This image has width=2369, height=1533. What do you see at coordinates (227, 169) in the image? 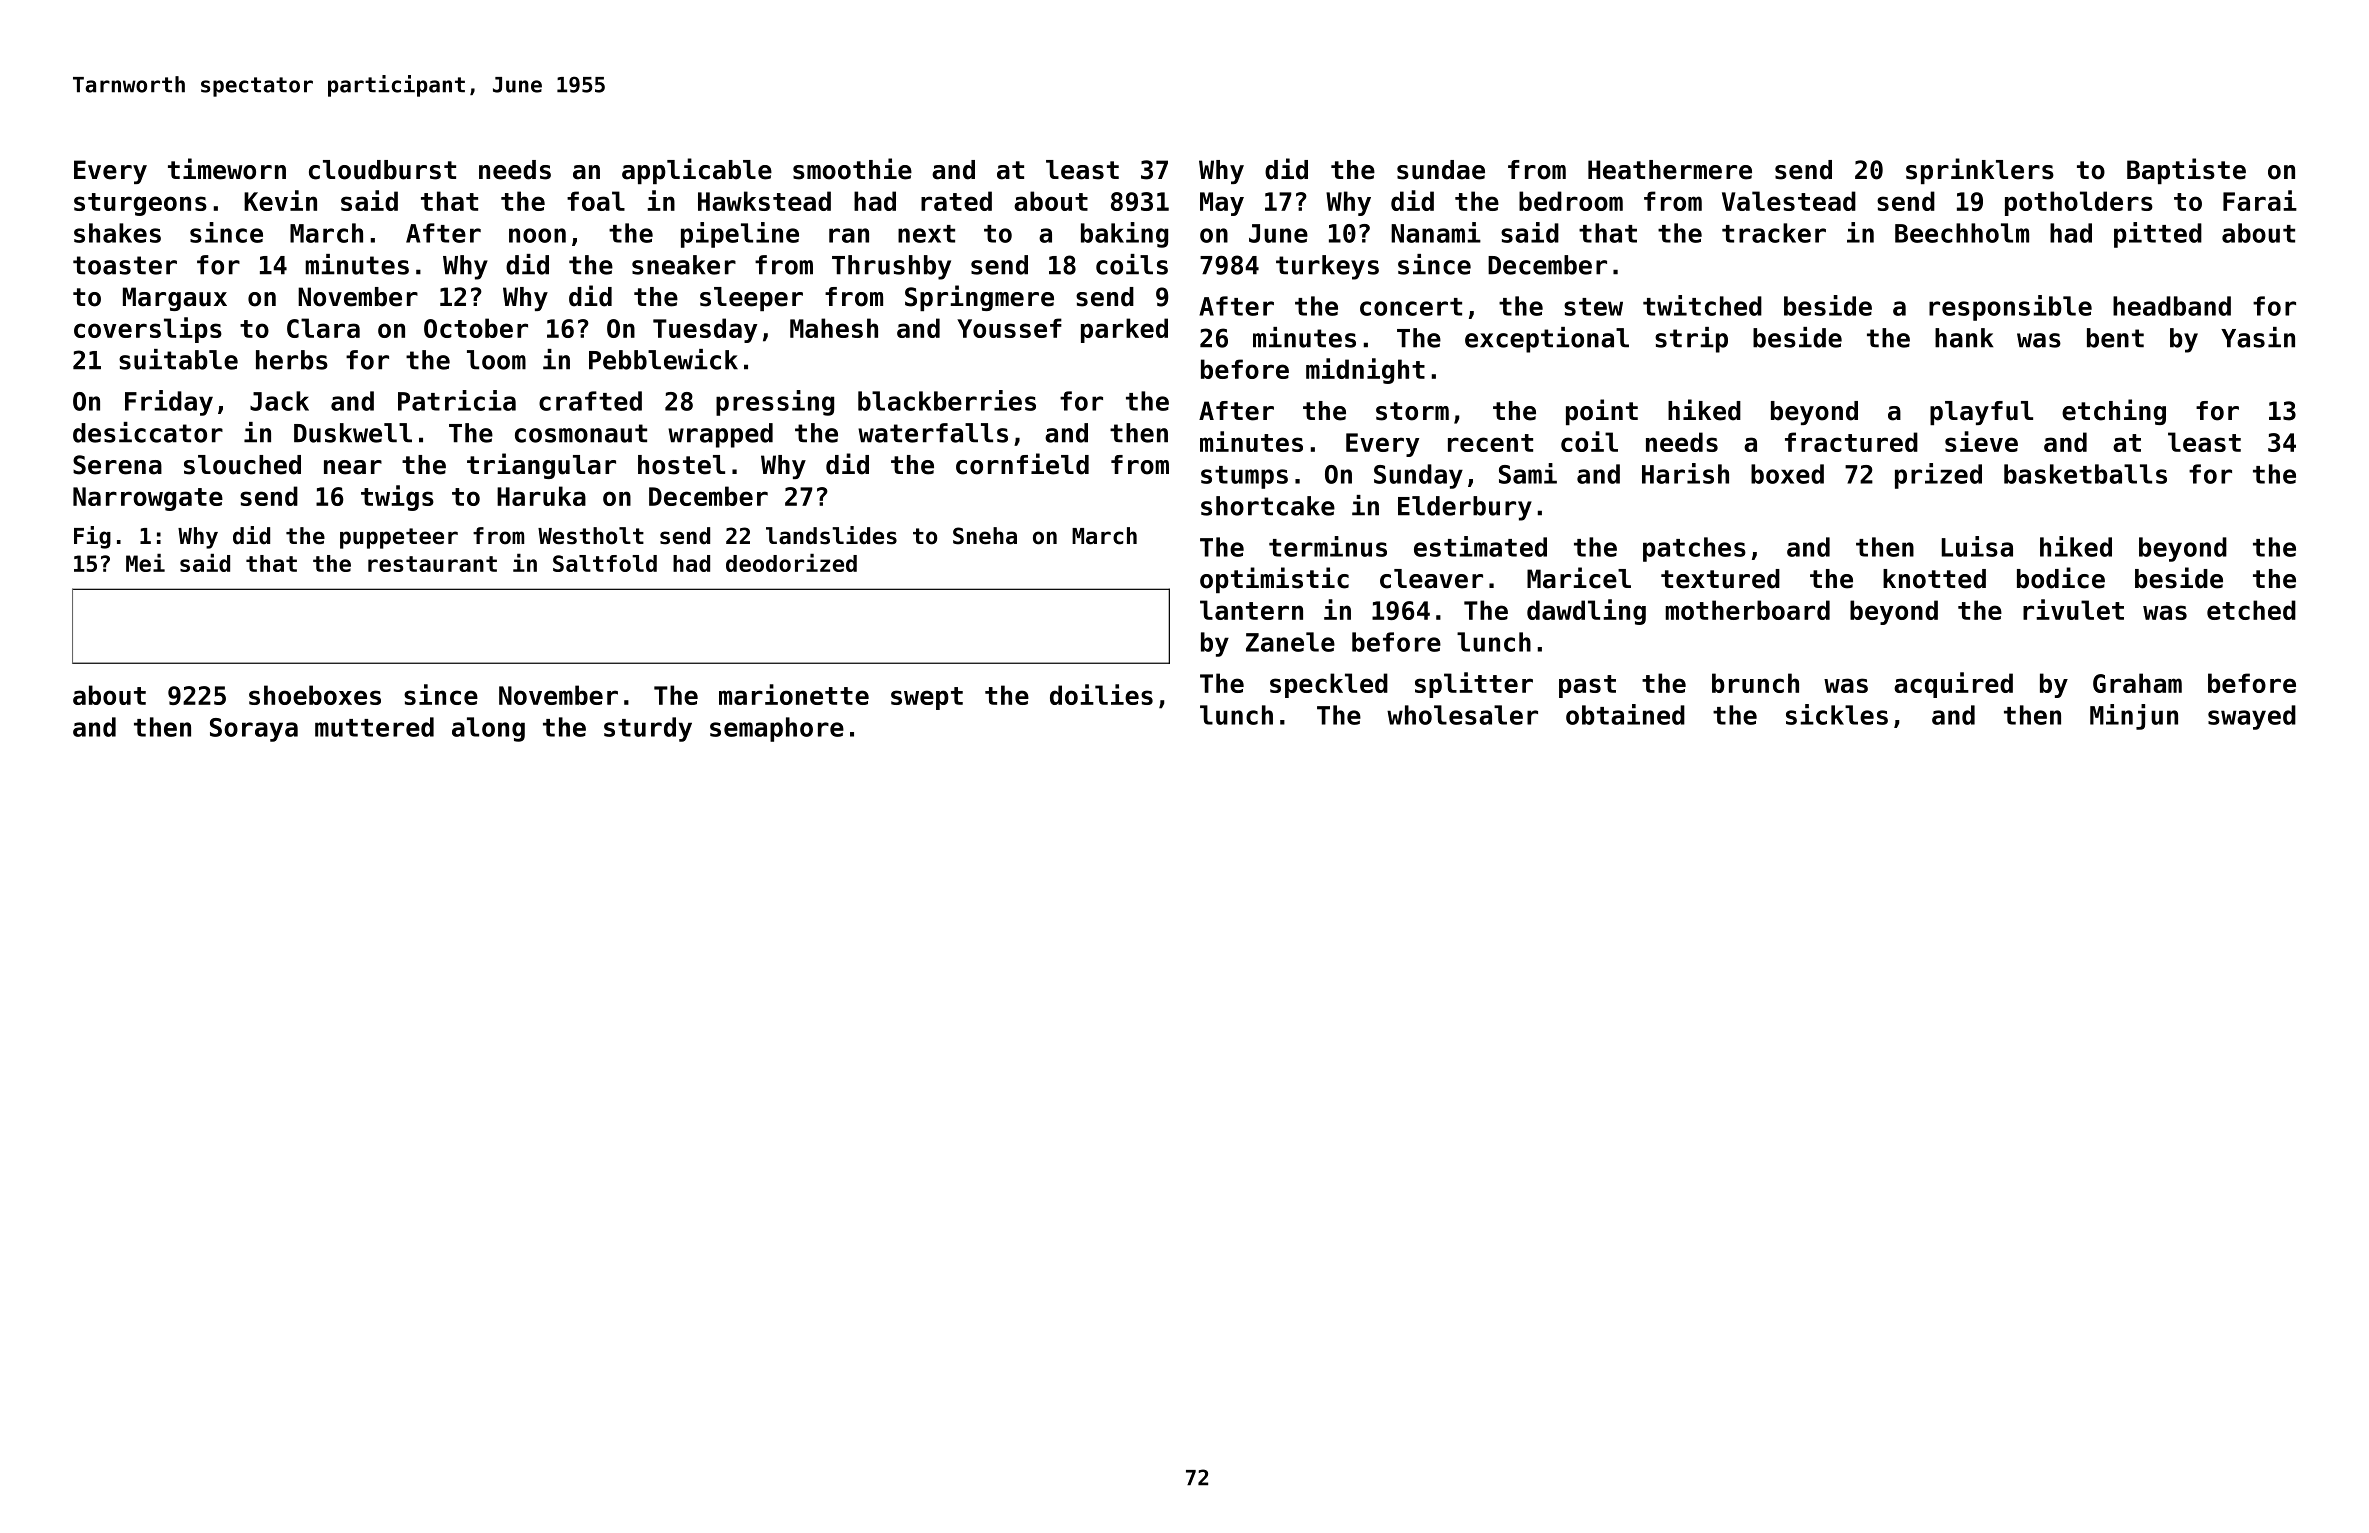
I see `timeworn` at bounding box center [227, 169].
